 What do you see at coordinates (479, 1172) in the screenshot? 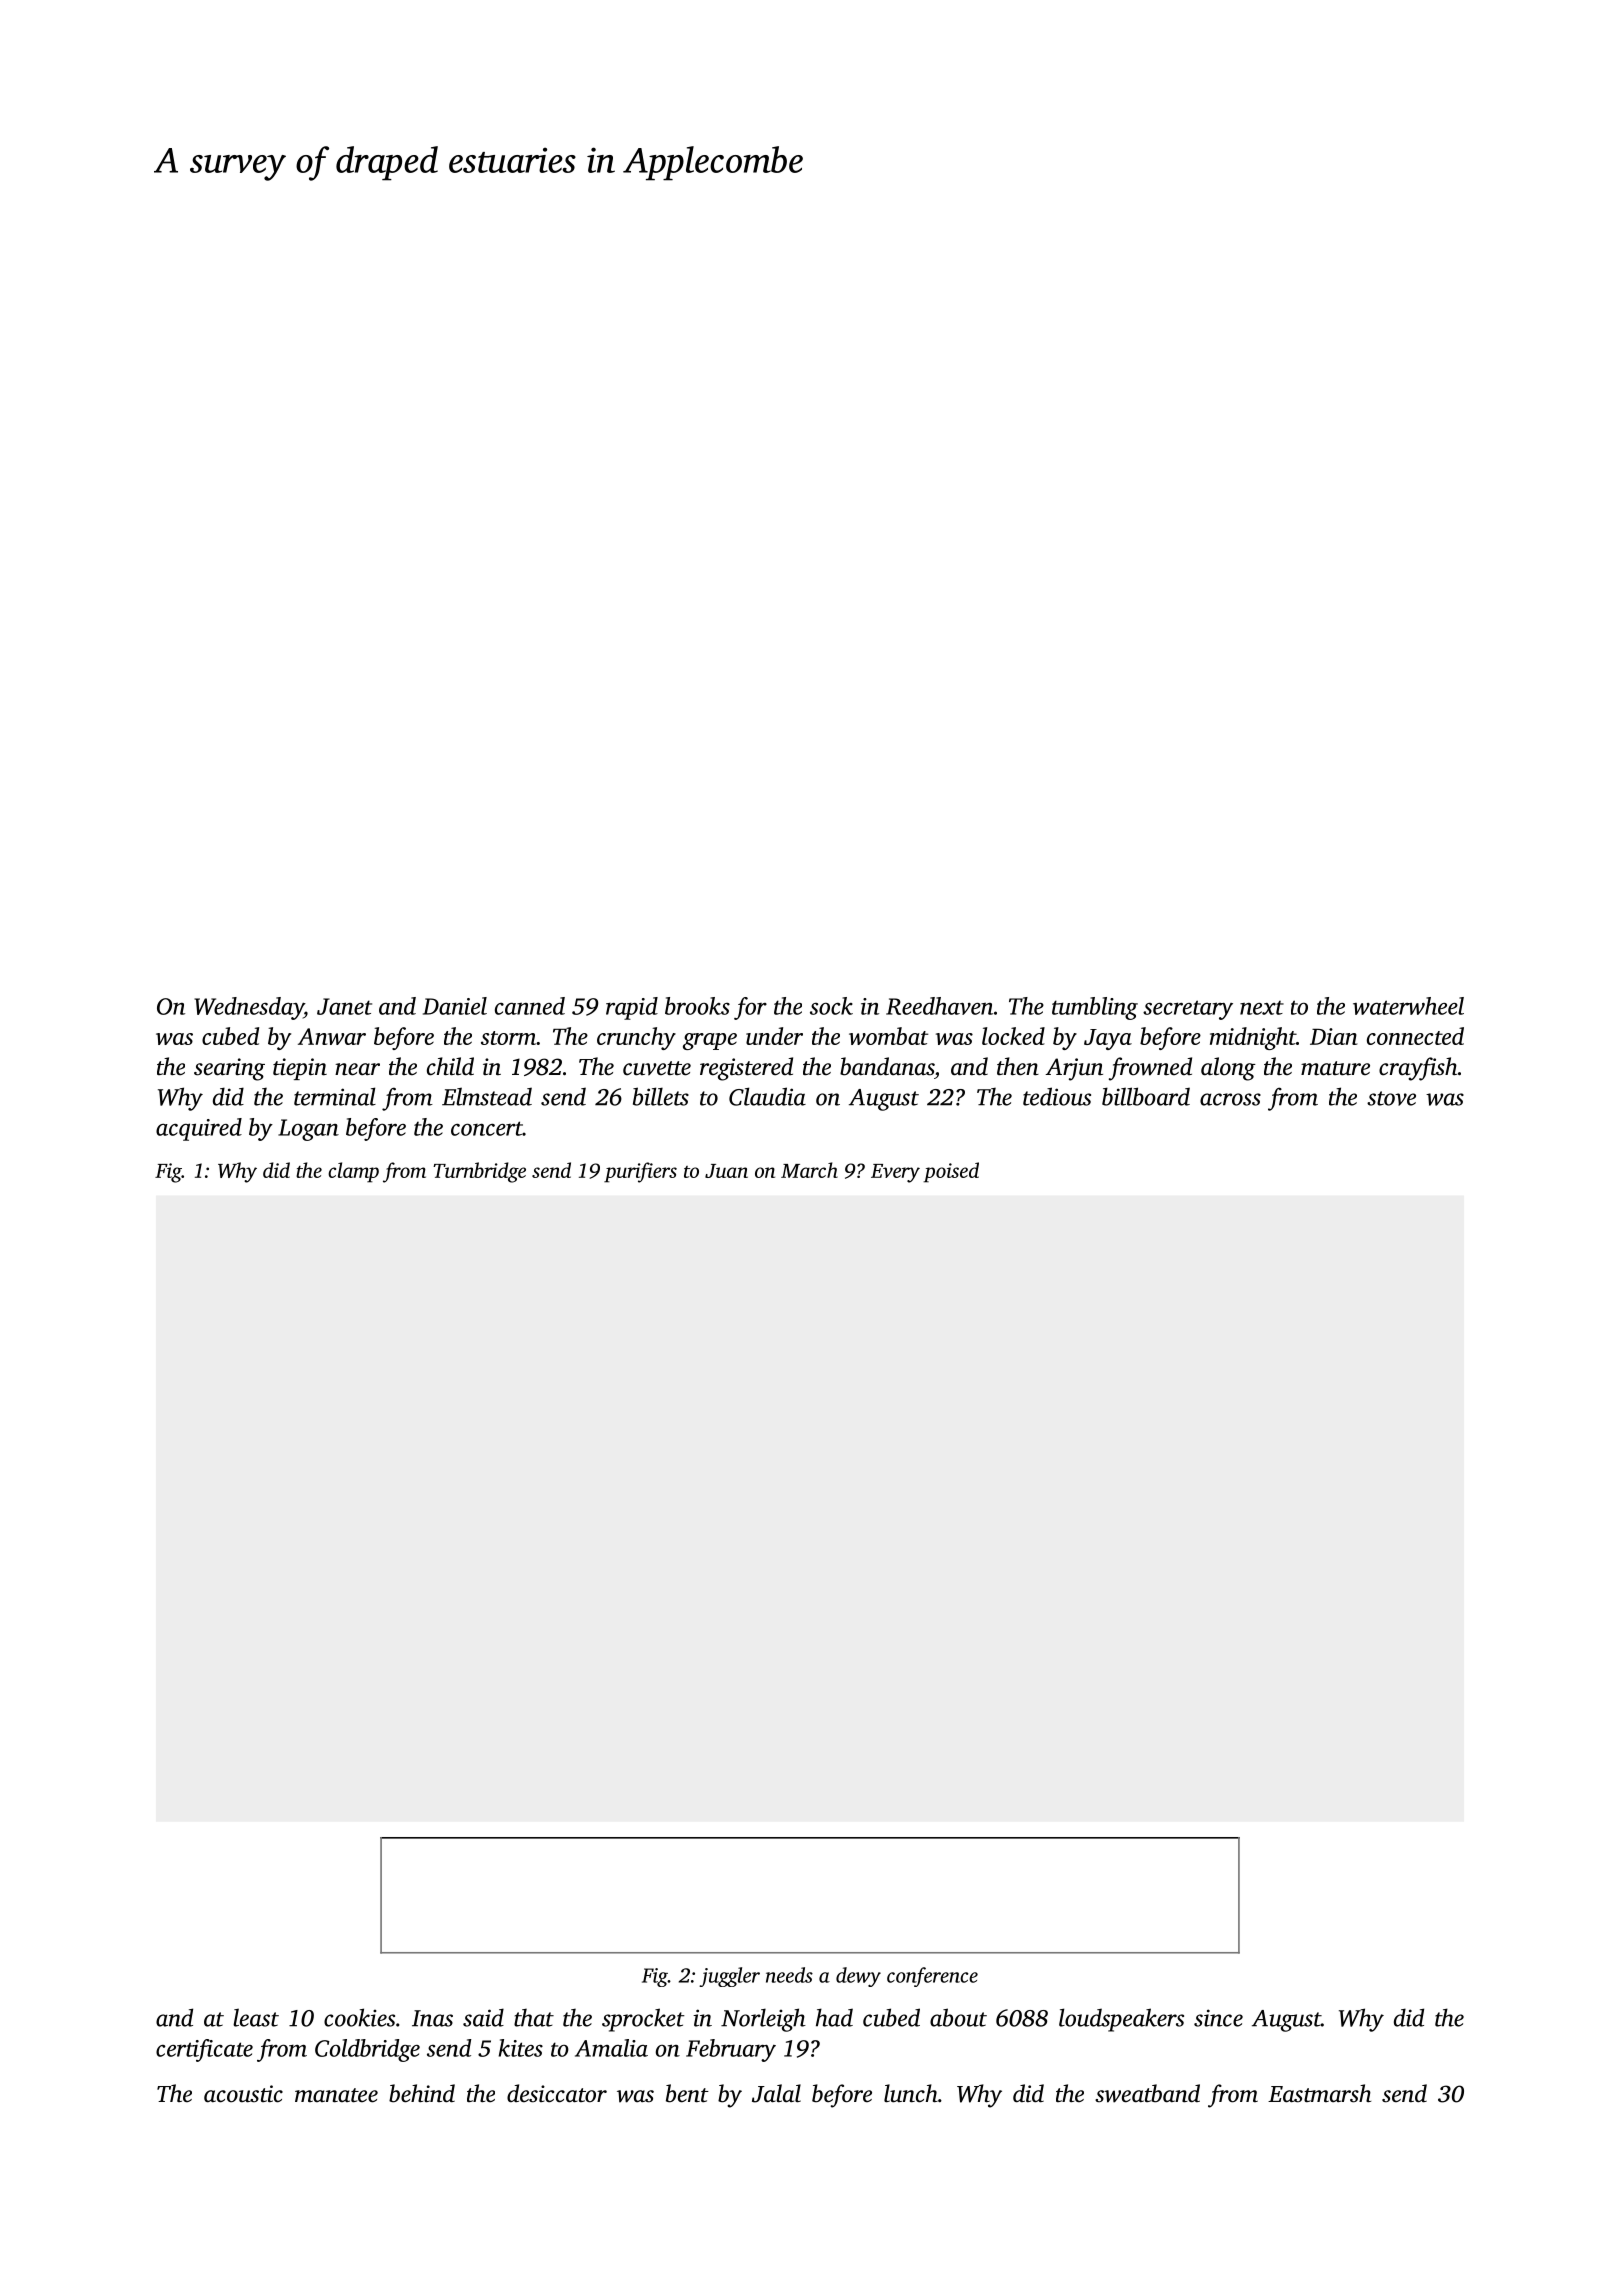
I see `Turnbridge` at bounding box center [479, 1172].
